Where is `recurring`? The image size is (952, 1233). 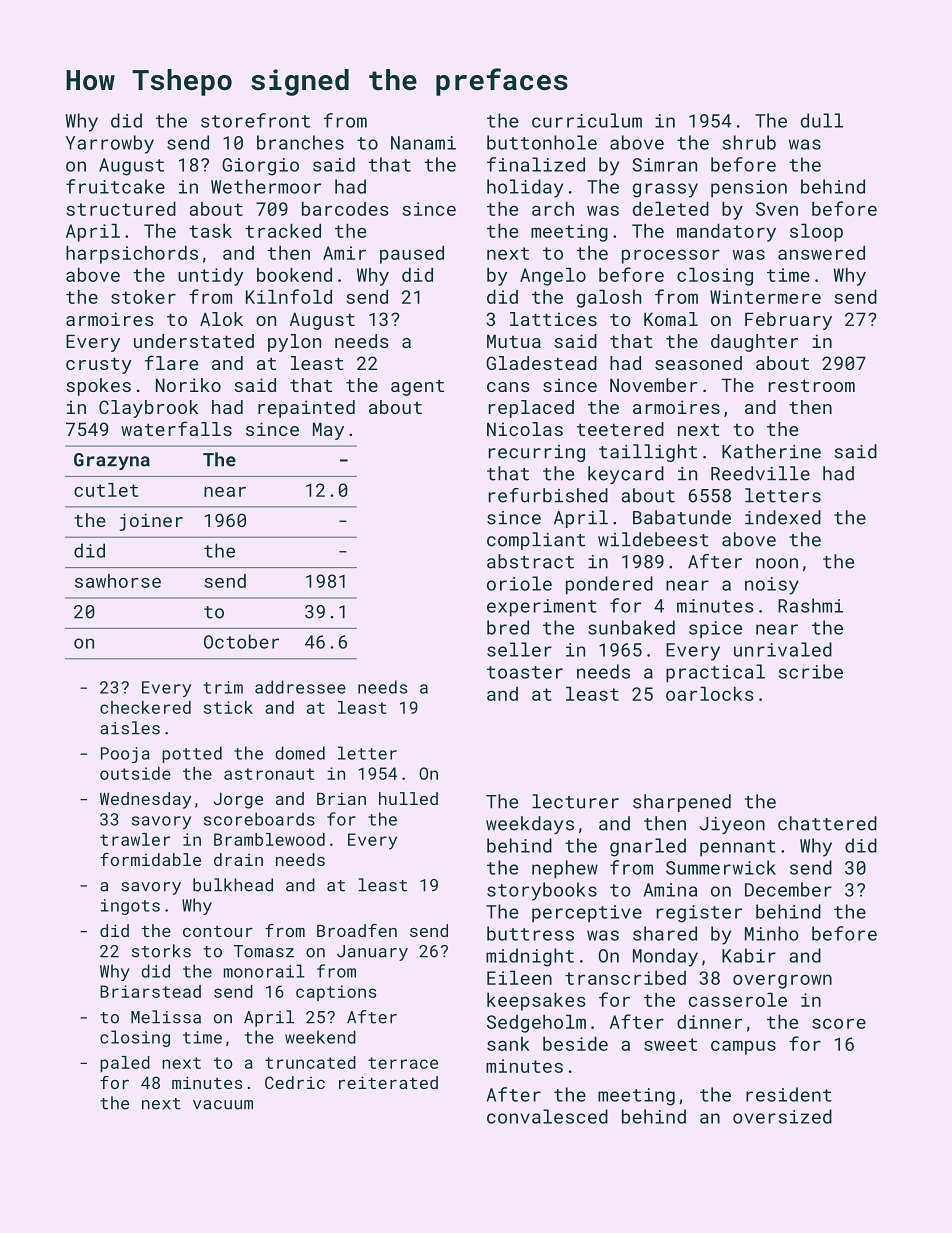
recurring is located at coordinates (536, 453).
